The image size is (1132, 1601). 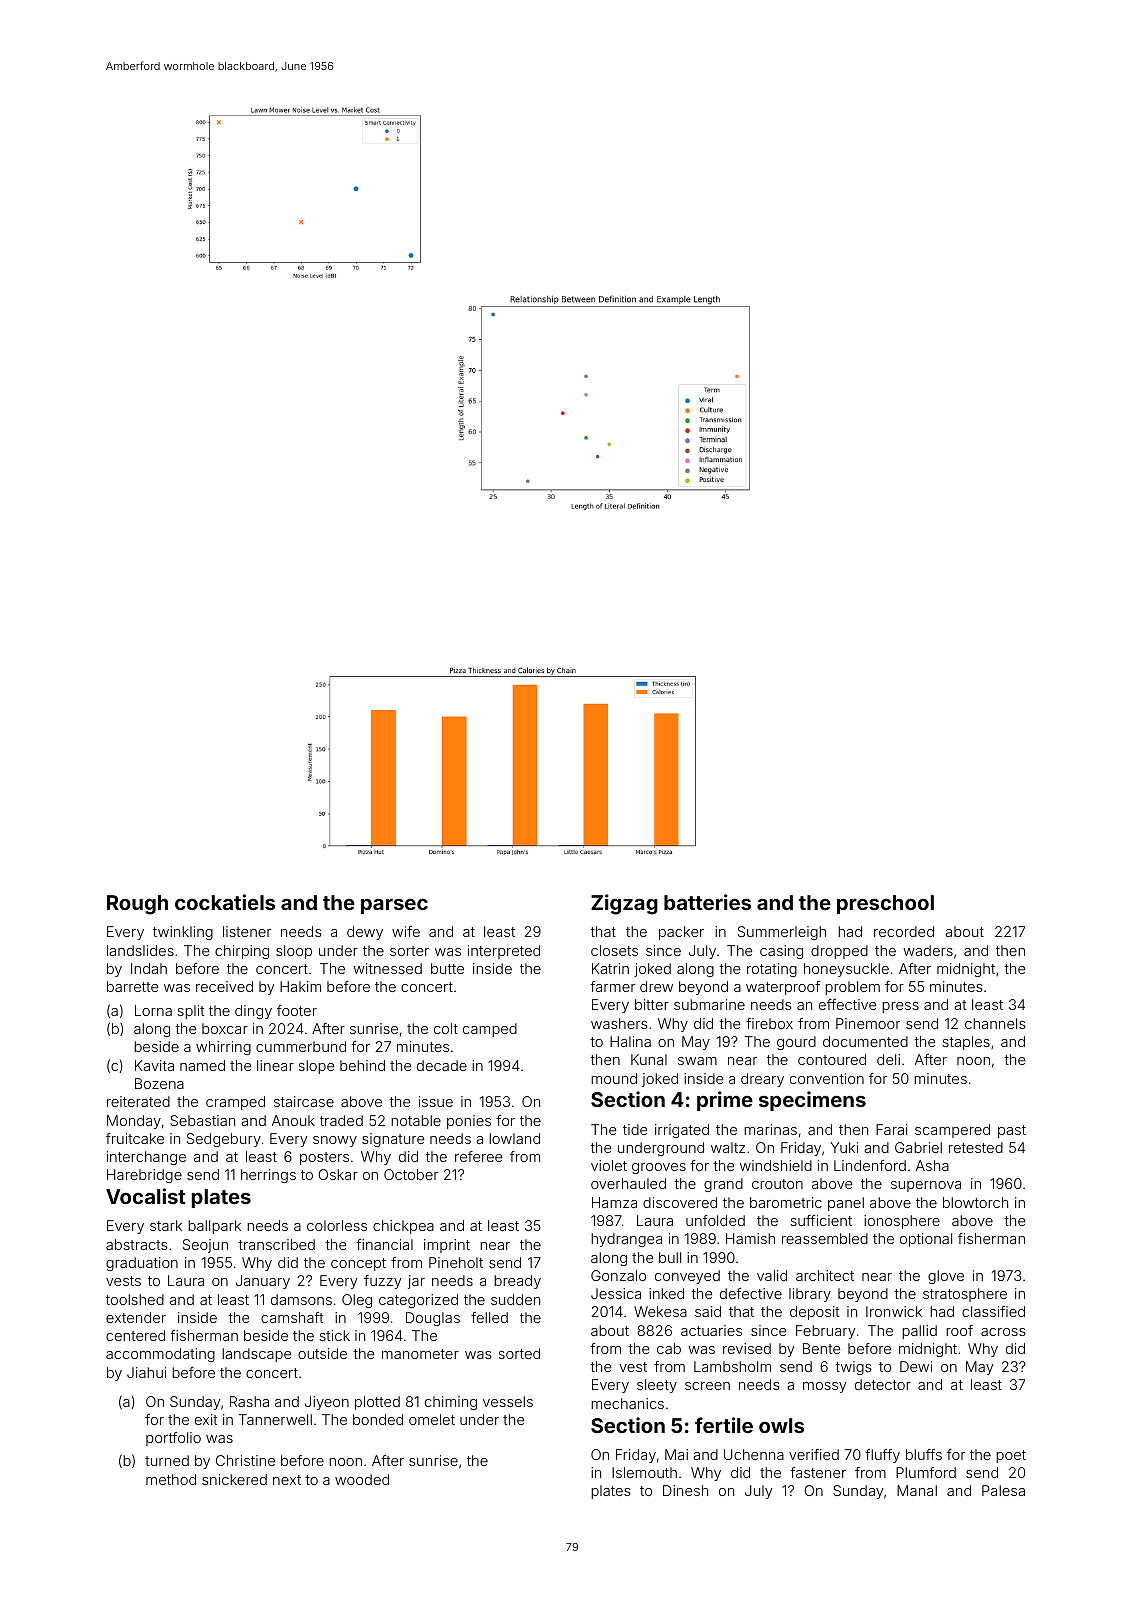 I want to click on Seojun, so click(x=205, y=1246).
